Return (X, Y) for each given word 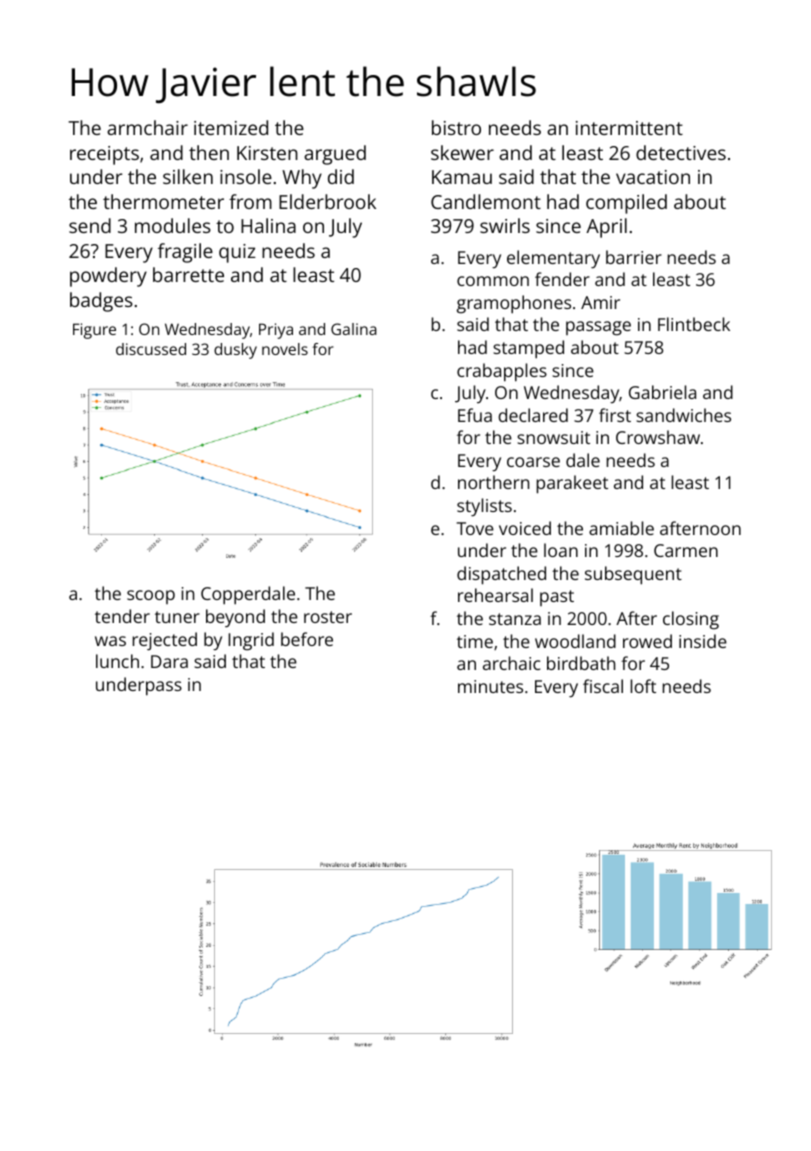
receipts (104, 155)
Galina (354, 329)
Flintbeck (694, 324)
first (615, 415)
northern (493, 482)
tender (122, 616)
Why (302, 179)
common (493, 281)
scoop (151, 597)
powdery (108, 277)
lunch (117, 661)
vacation (653, 177)
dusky (235, 351)
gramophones (514, 304)
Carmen (686, 550)
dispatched (501, 575)
